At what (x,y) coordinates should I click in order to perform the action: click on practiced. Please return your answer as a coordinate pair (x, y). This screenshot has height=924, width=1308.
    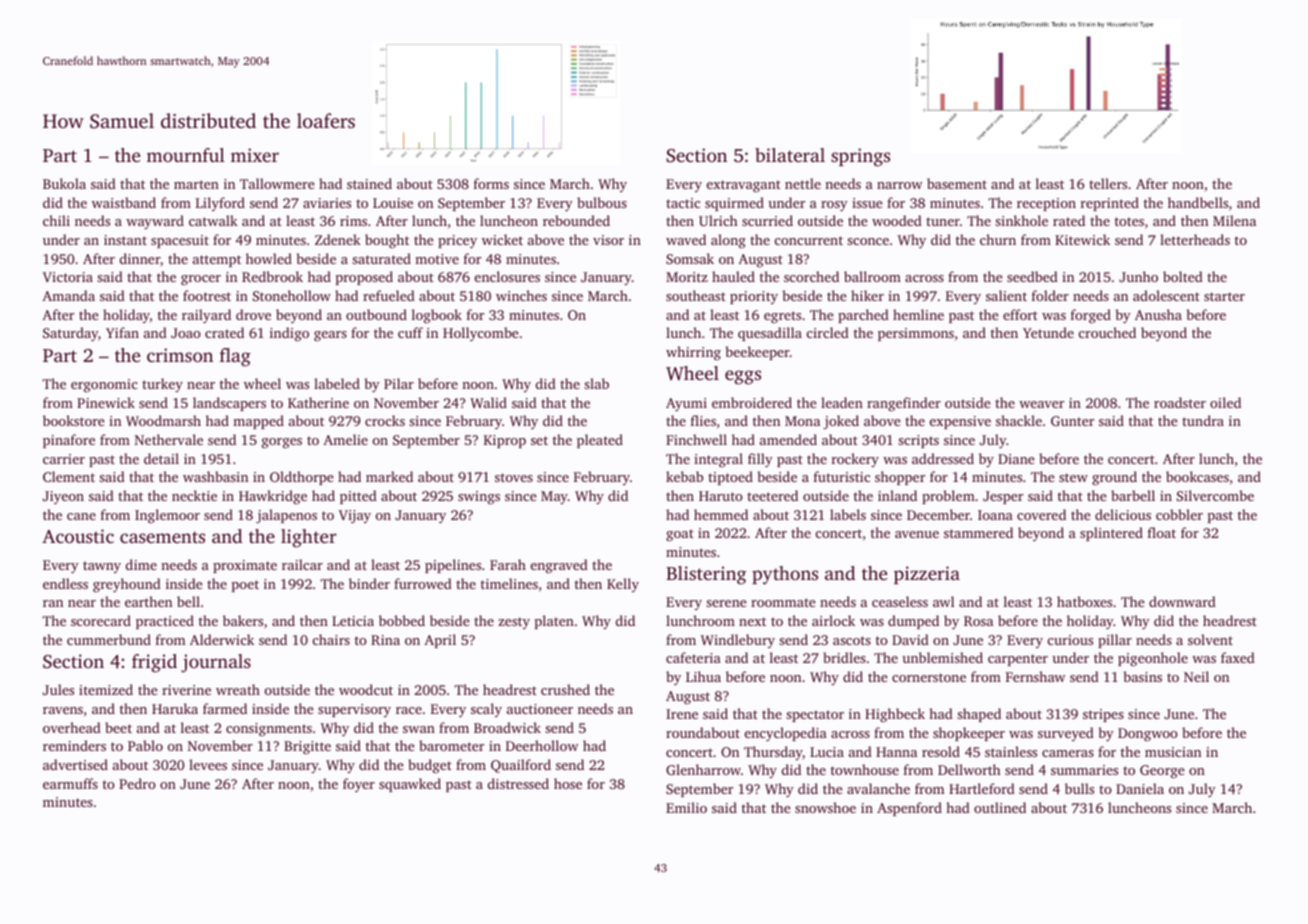
    Looking at the image, I should click on (165, 622).
